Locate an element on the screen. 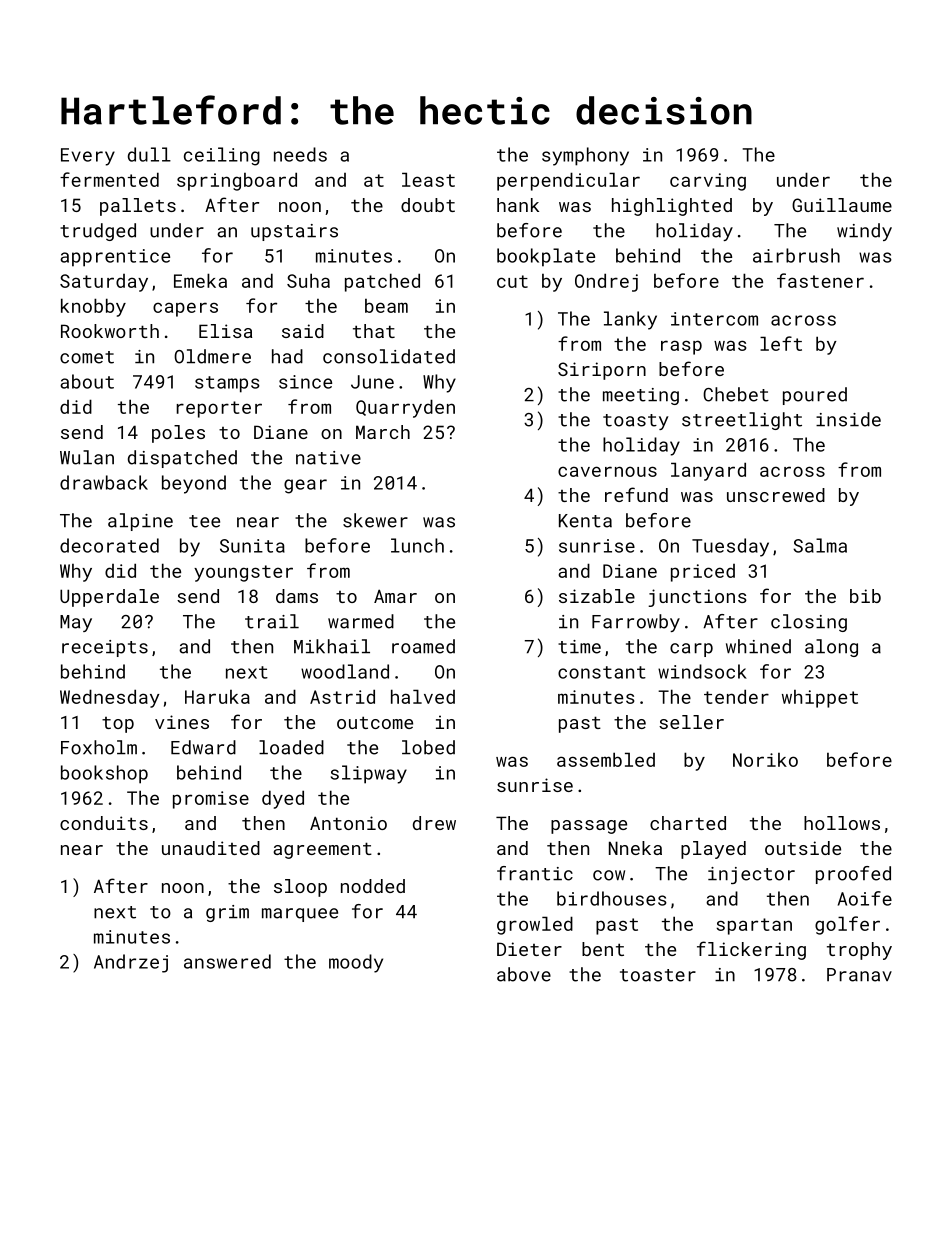  golfer is located at coordinates (847, 925).
